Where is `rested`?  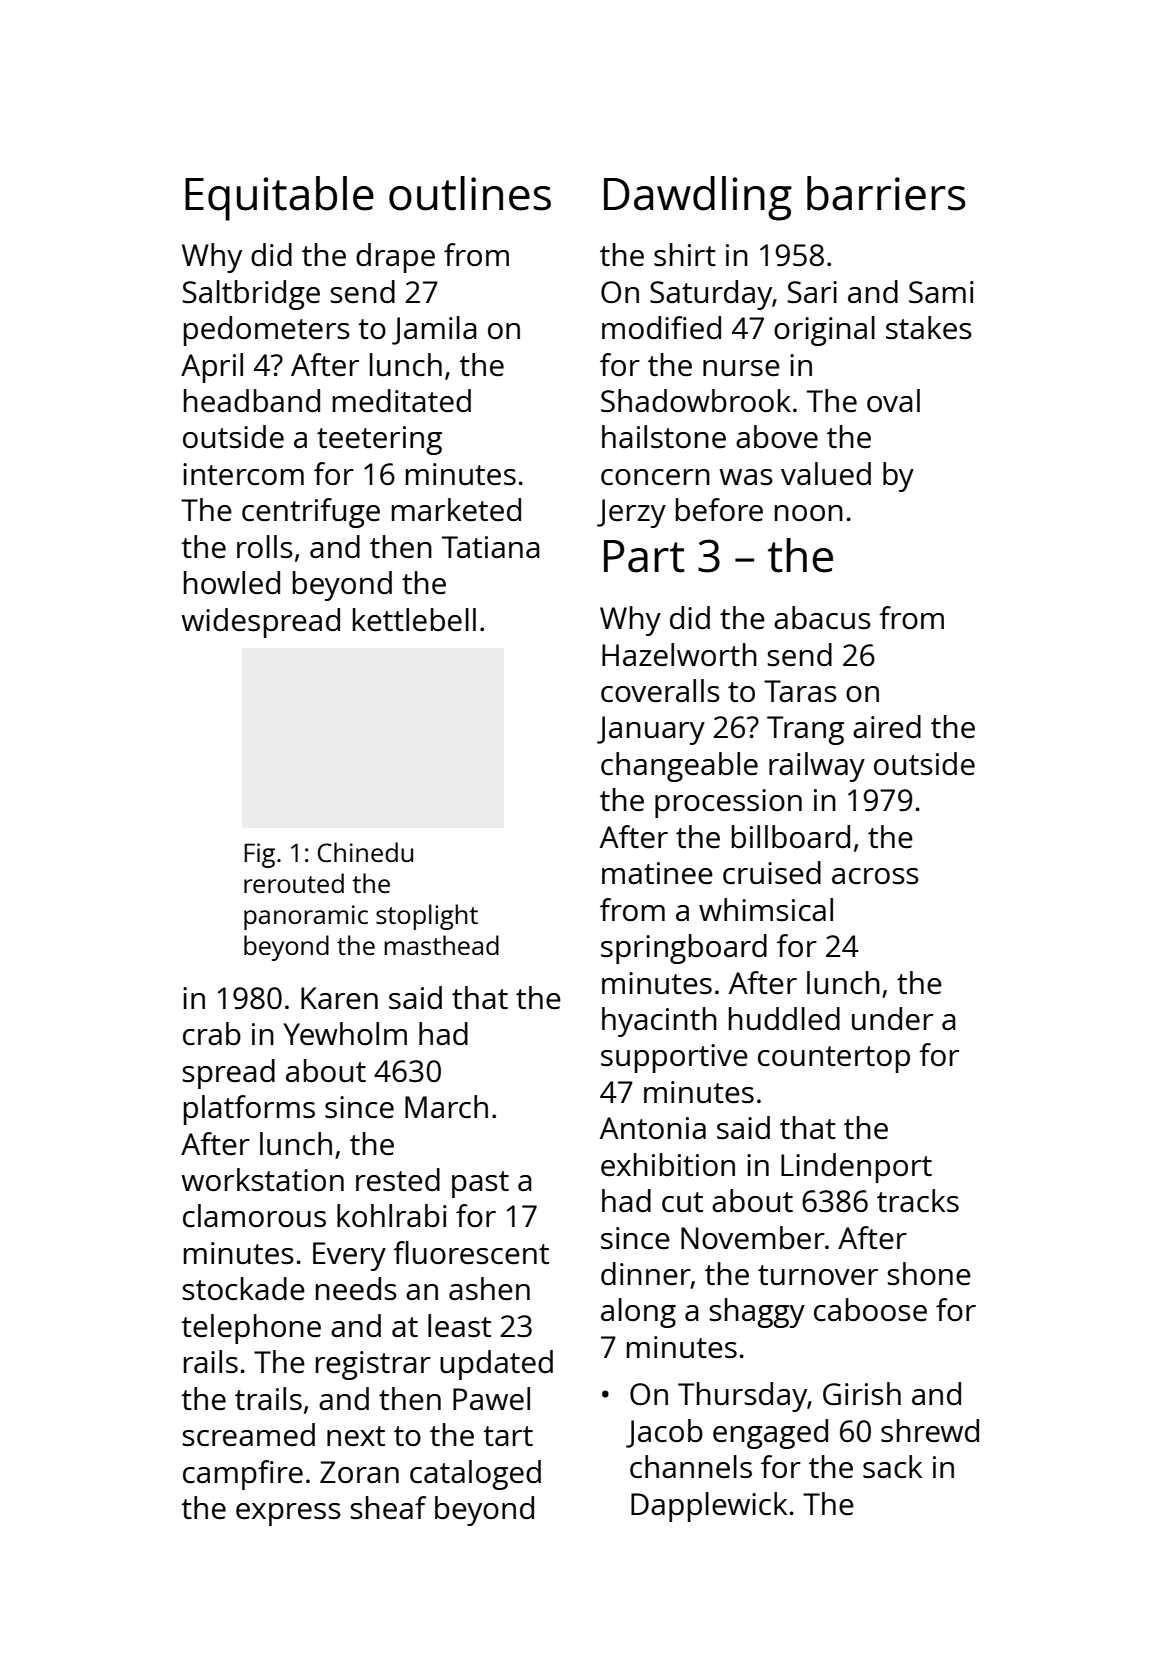
rested is located at coordinates (398, 1180).
